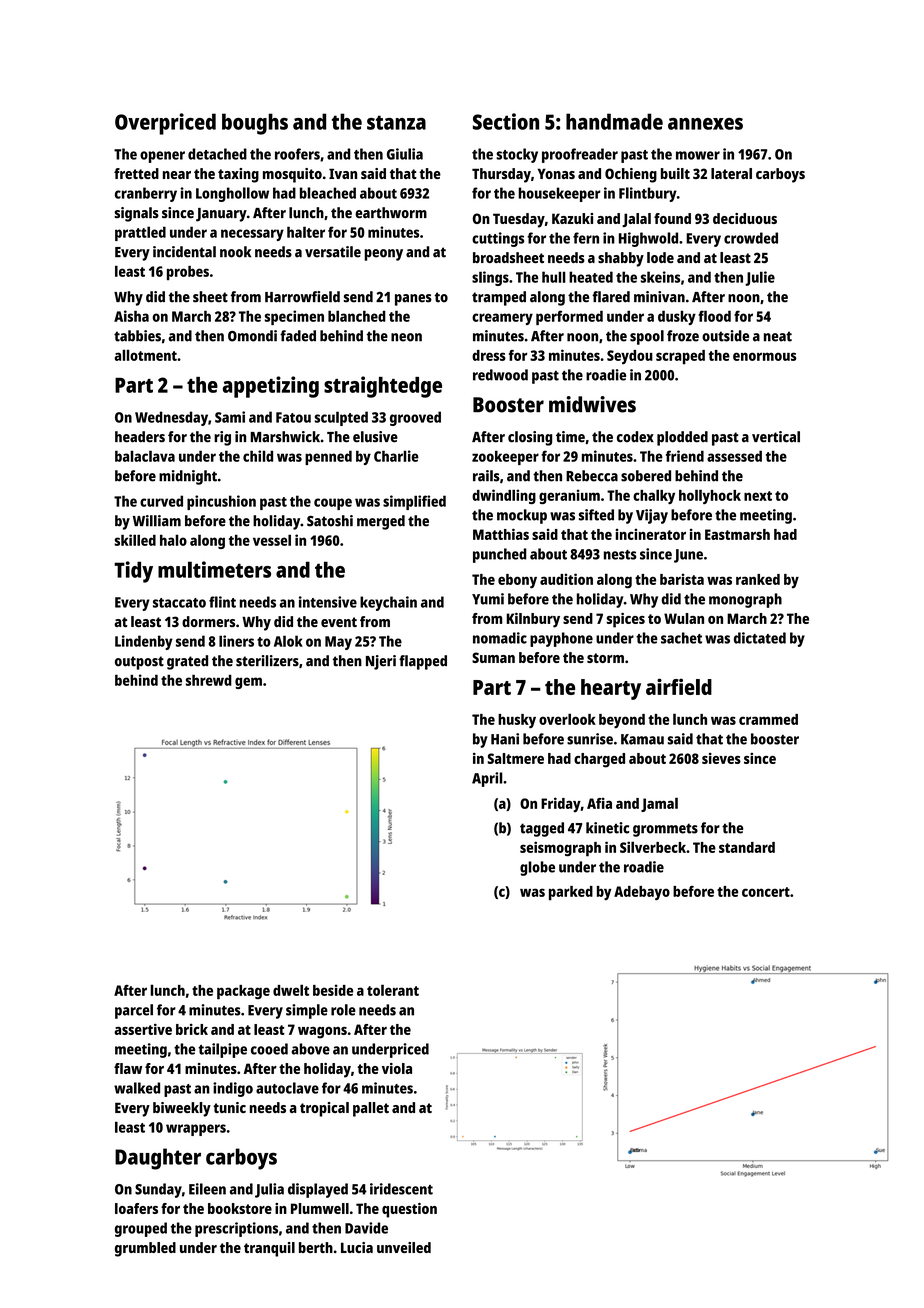  Describe the element at coordinates (506, 121) in the screenshot. I see `Section` at that location.
